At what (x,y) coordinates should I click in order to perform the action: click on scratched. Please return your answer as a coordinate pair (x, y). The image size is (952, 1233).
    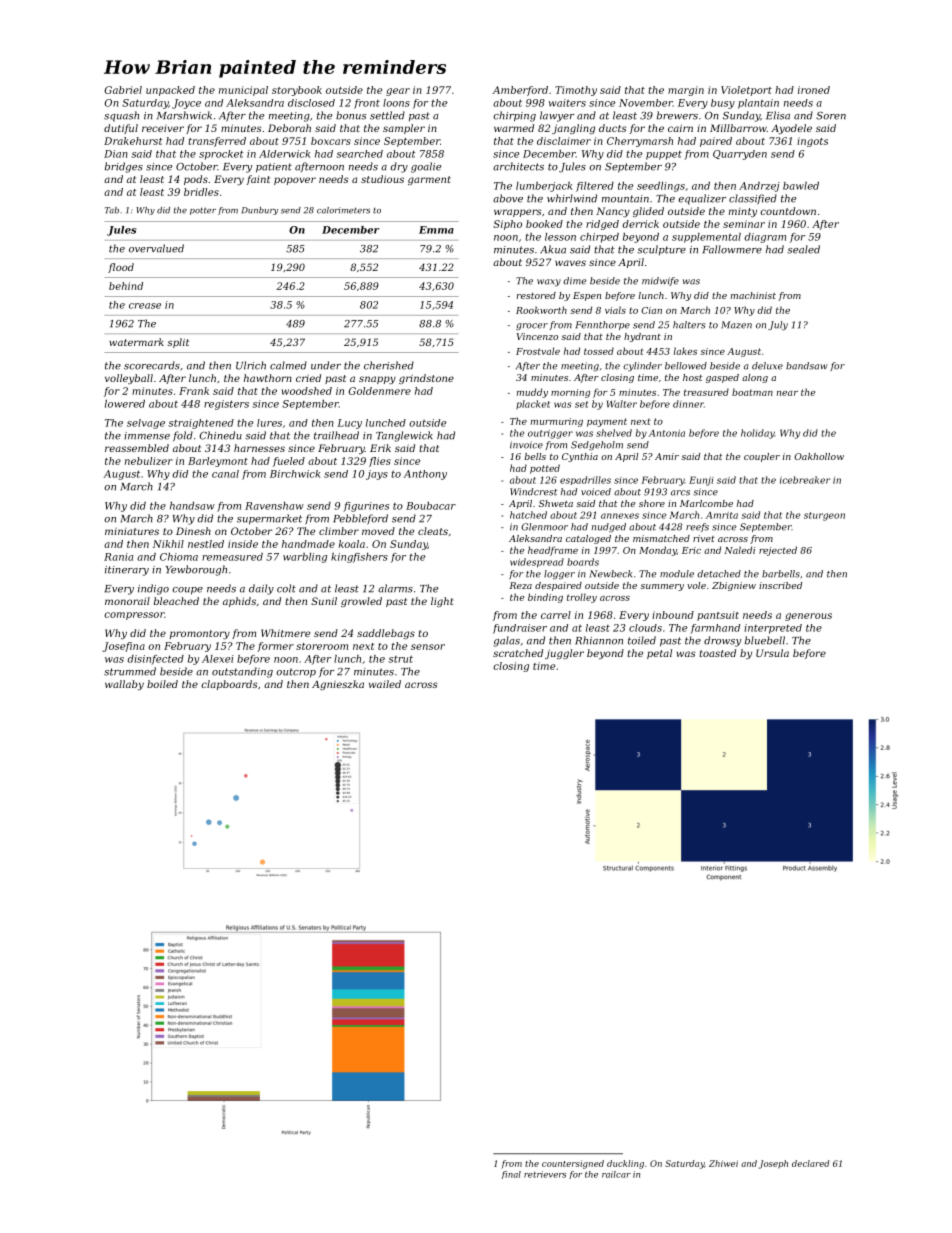
    Looking at the image, I should click on (518, 653).
